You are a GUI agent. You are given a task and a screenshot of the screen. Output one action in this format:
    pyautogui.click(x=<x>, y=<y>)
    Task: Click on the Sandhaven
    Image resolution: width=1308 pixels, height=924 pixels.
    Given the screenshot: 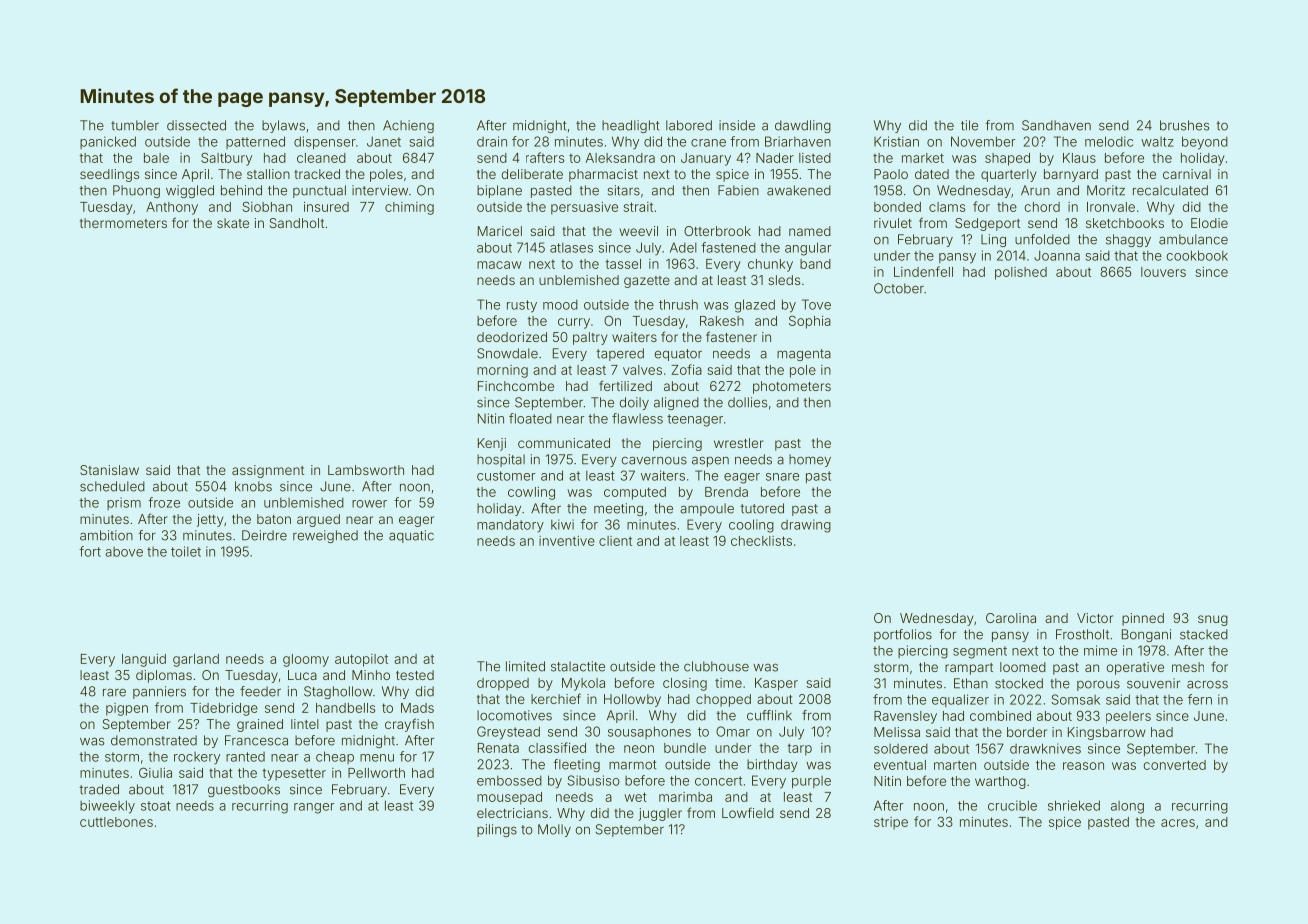 What is the action you would take?
    pyautogui.click(x=1056, y=125)
